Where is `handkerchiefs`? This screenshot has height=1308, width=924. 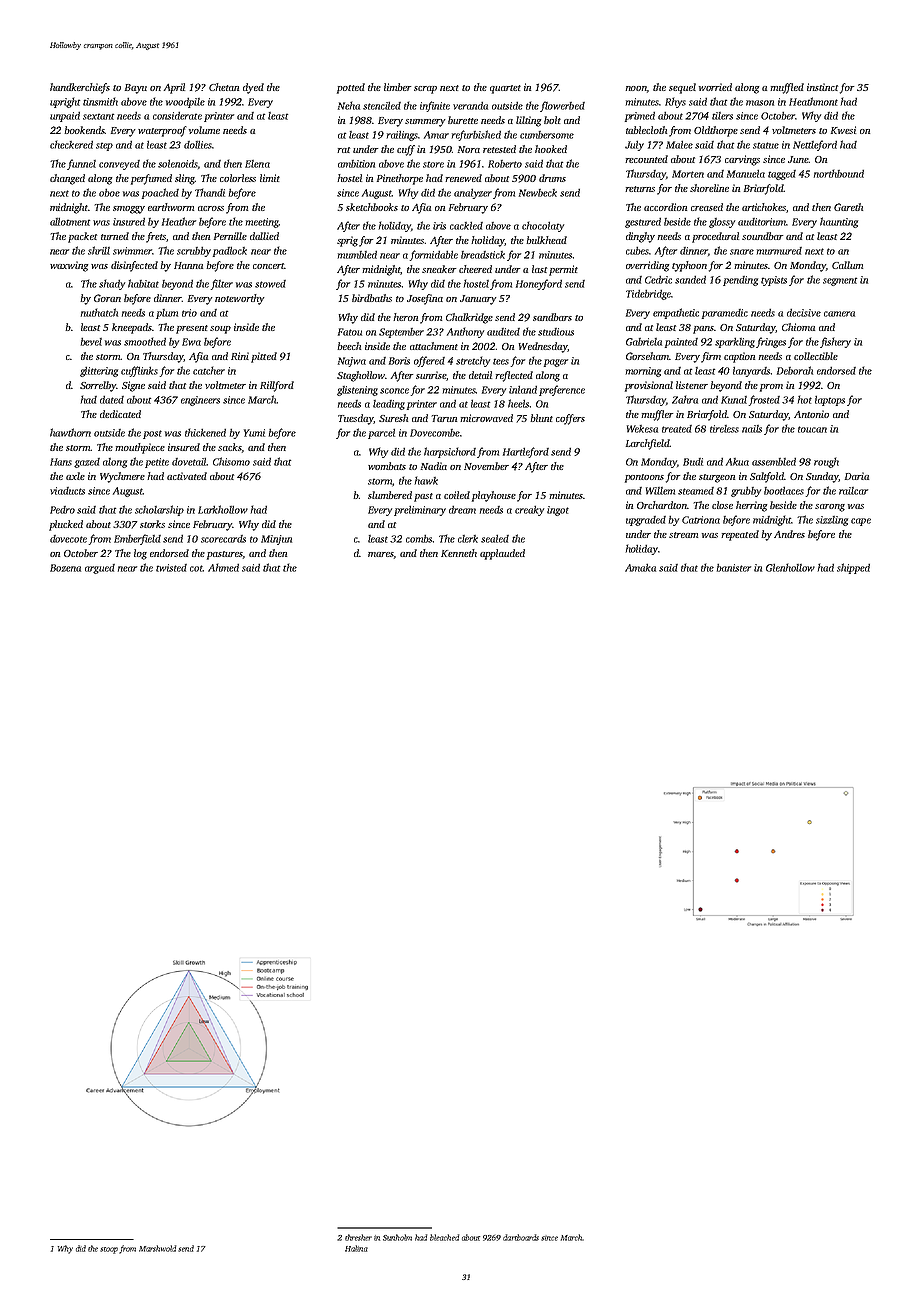
handkerchiefs is located at coordinates (80, 88).
